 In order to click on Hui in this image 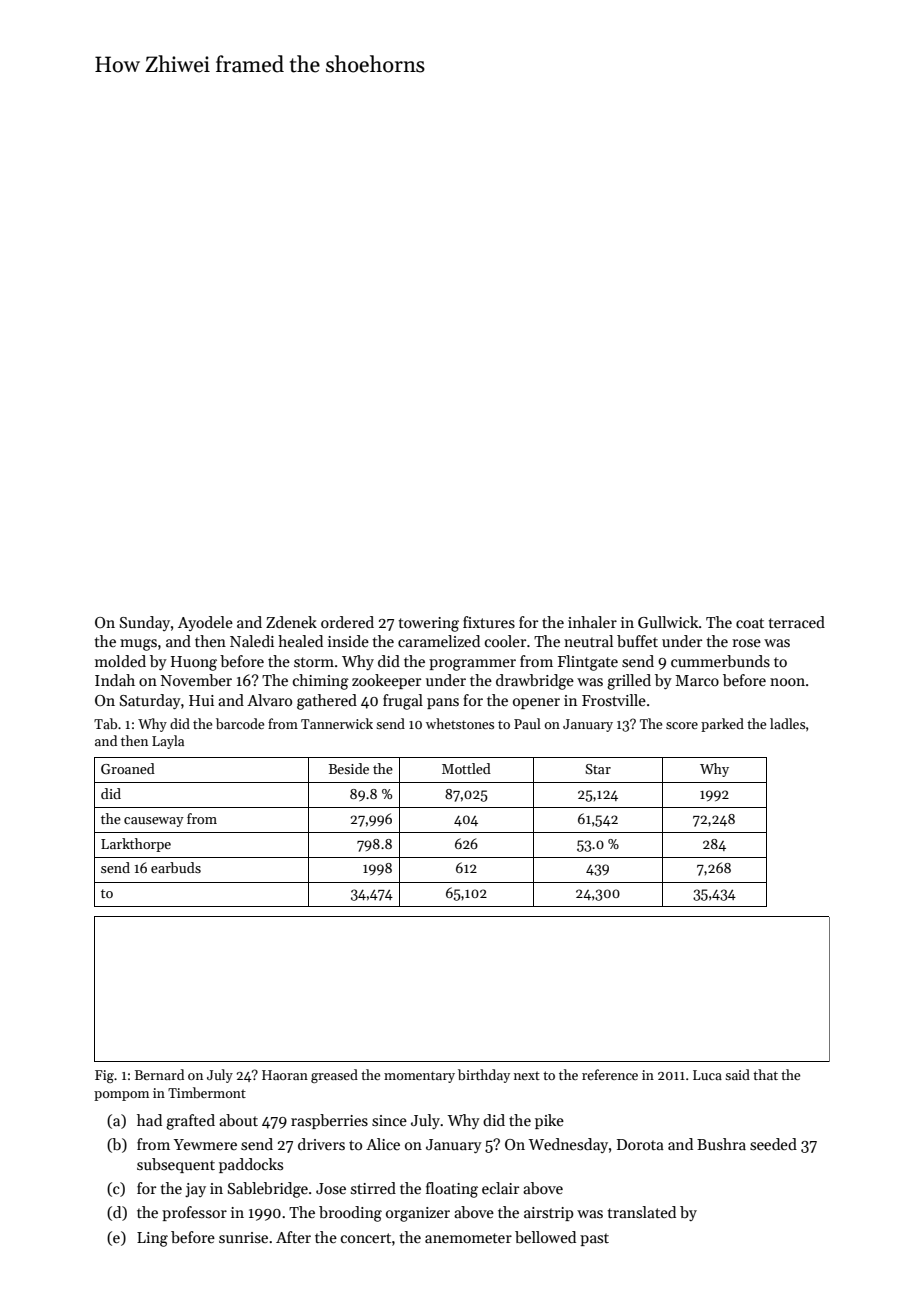, I will do `click(201, 700)`.
